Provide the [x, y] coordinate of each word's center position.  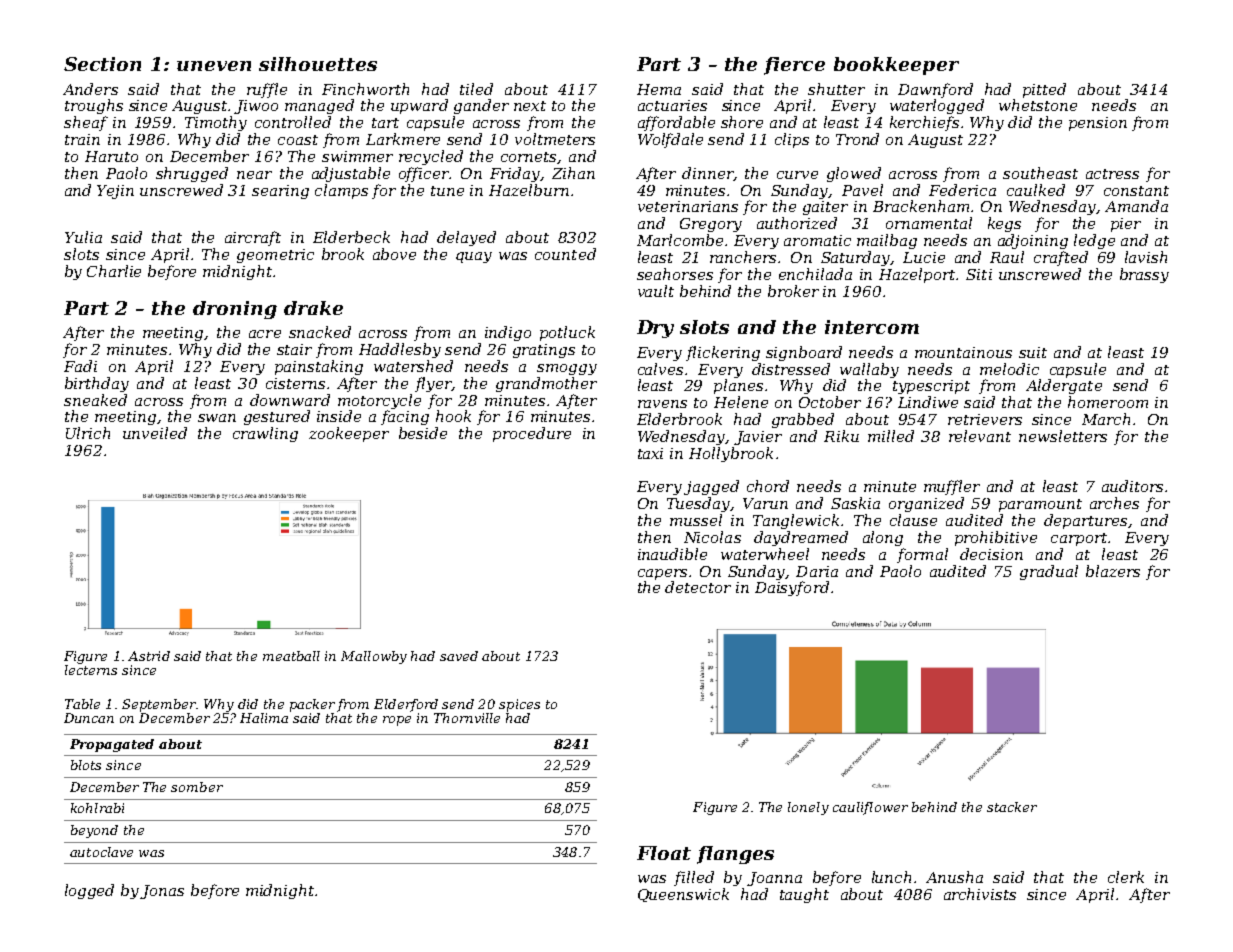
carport [1079, 539]
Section [102, 64]
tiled [476, 89]
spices [519, 705]
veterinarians [688, 206]
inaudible [672, 554]
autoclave [101, 852]
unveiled [155, 433]
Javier [758, 438]
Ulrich [88, 433]
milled [891, 436]
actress [1112, 174]
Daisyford [792, 588]
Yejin [115, 192]
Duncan [89, 718]
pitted [1044, 90]
